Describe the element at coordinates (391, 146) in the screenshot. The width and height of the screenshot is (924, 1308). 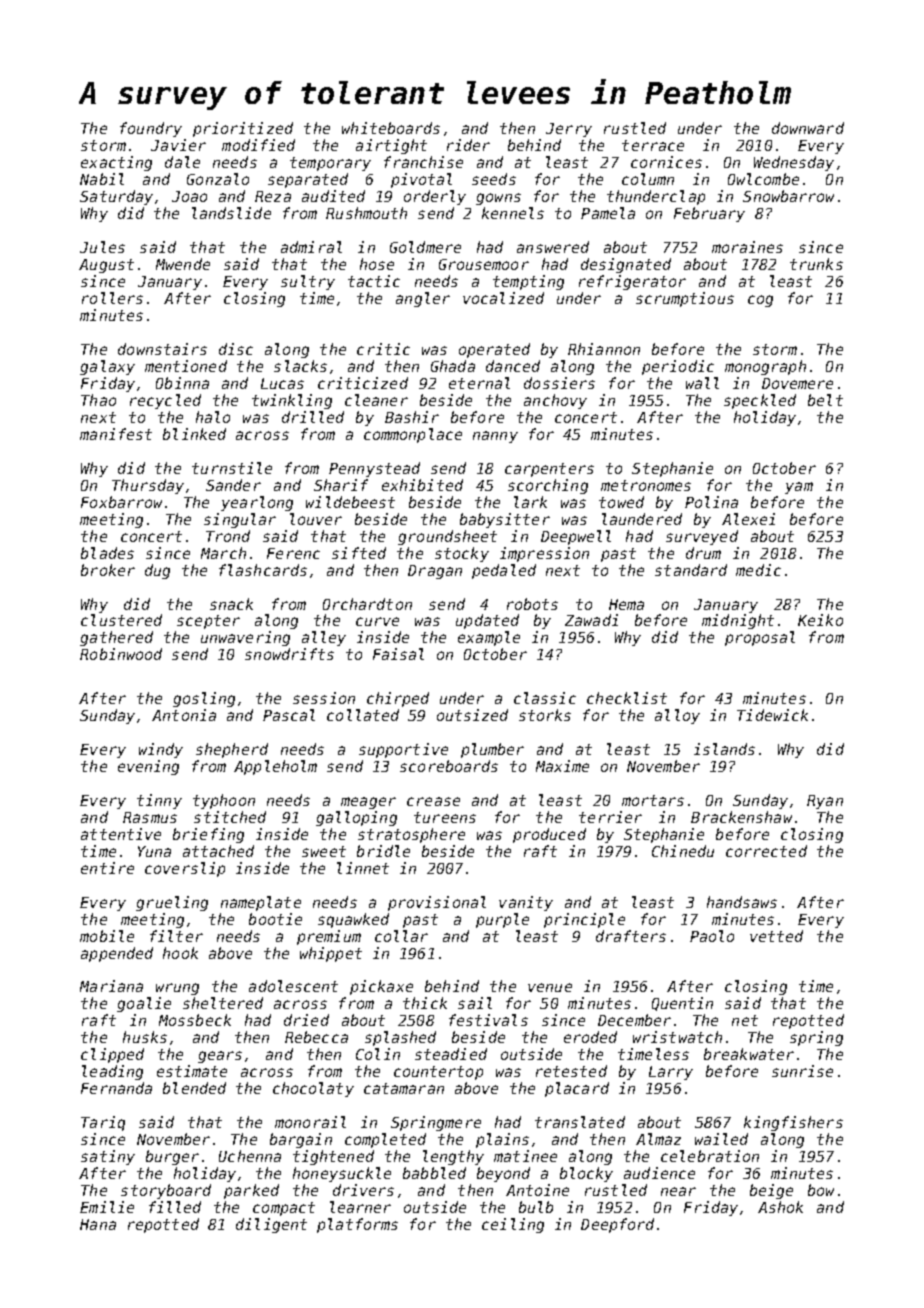
I see `airtight` at that location.
